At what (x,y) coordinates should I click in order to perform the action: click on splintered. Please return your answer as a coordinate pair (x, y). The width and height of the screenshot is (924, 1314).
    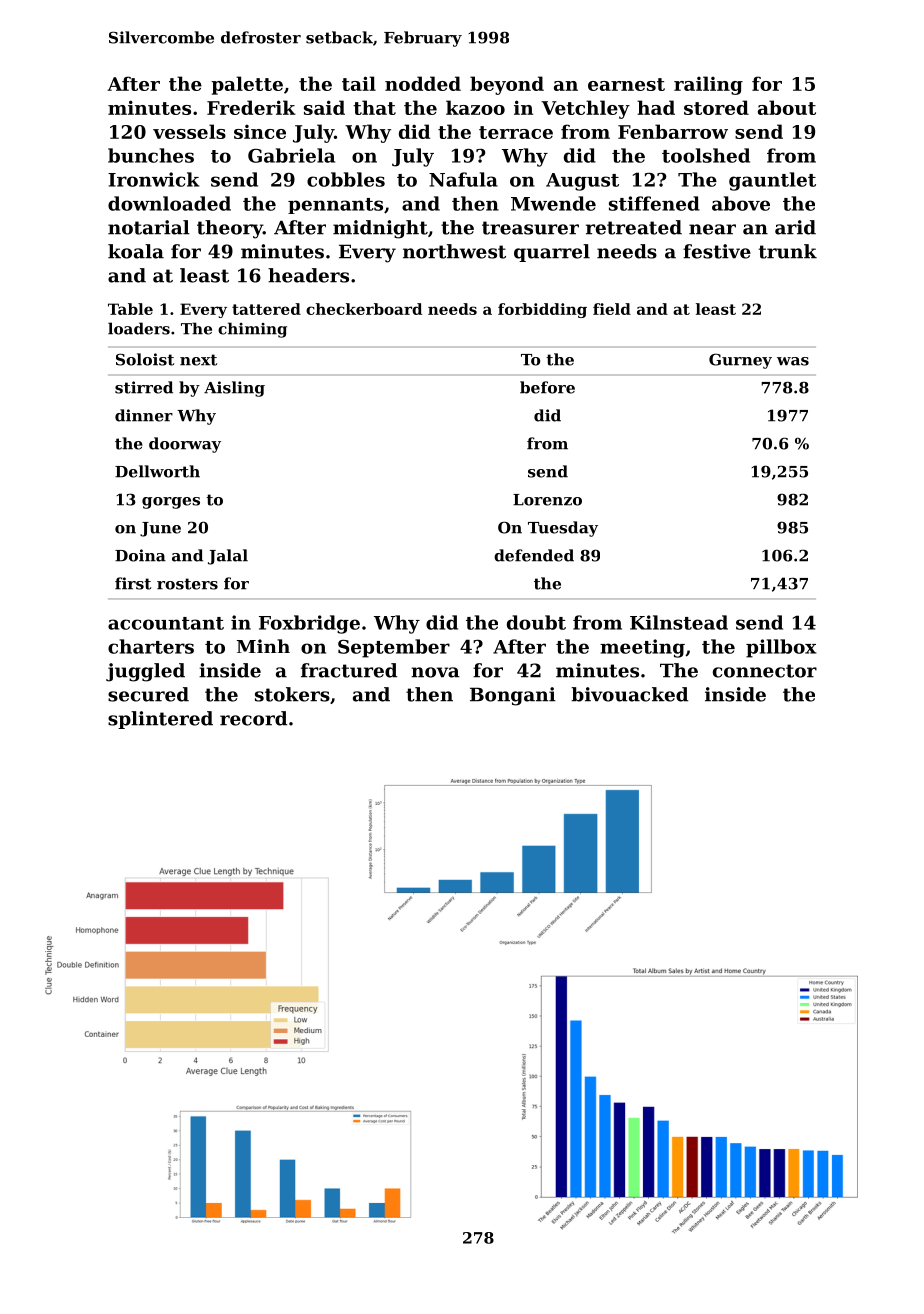
    Looking at the image, I should click on (160, 720).
